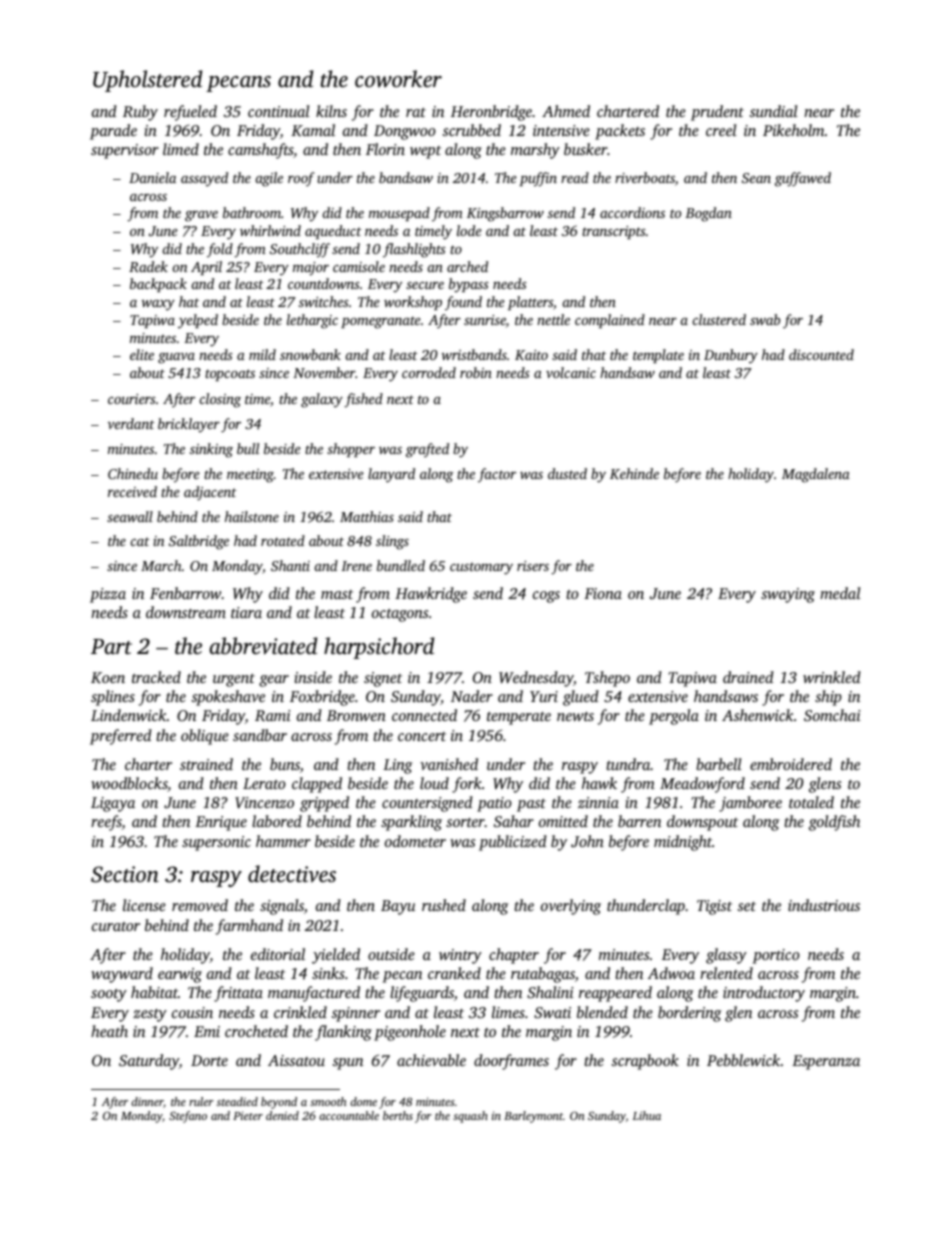 Image resolution: width=952 pixels, height=1233 pixels. I want to click on preferred, so click(121, 737).
